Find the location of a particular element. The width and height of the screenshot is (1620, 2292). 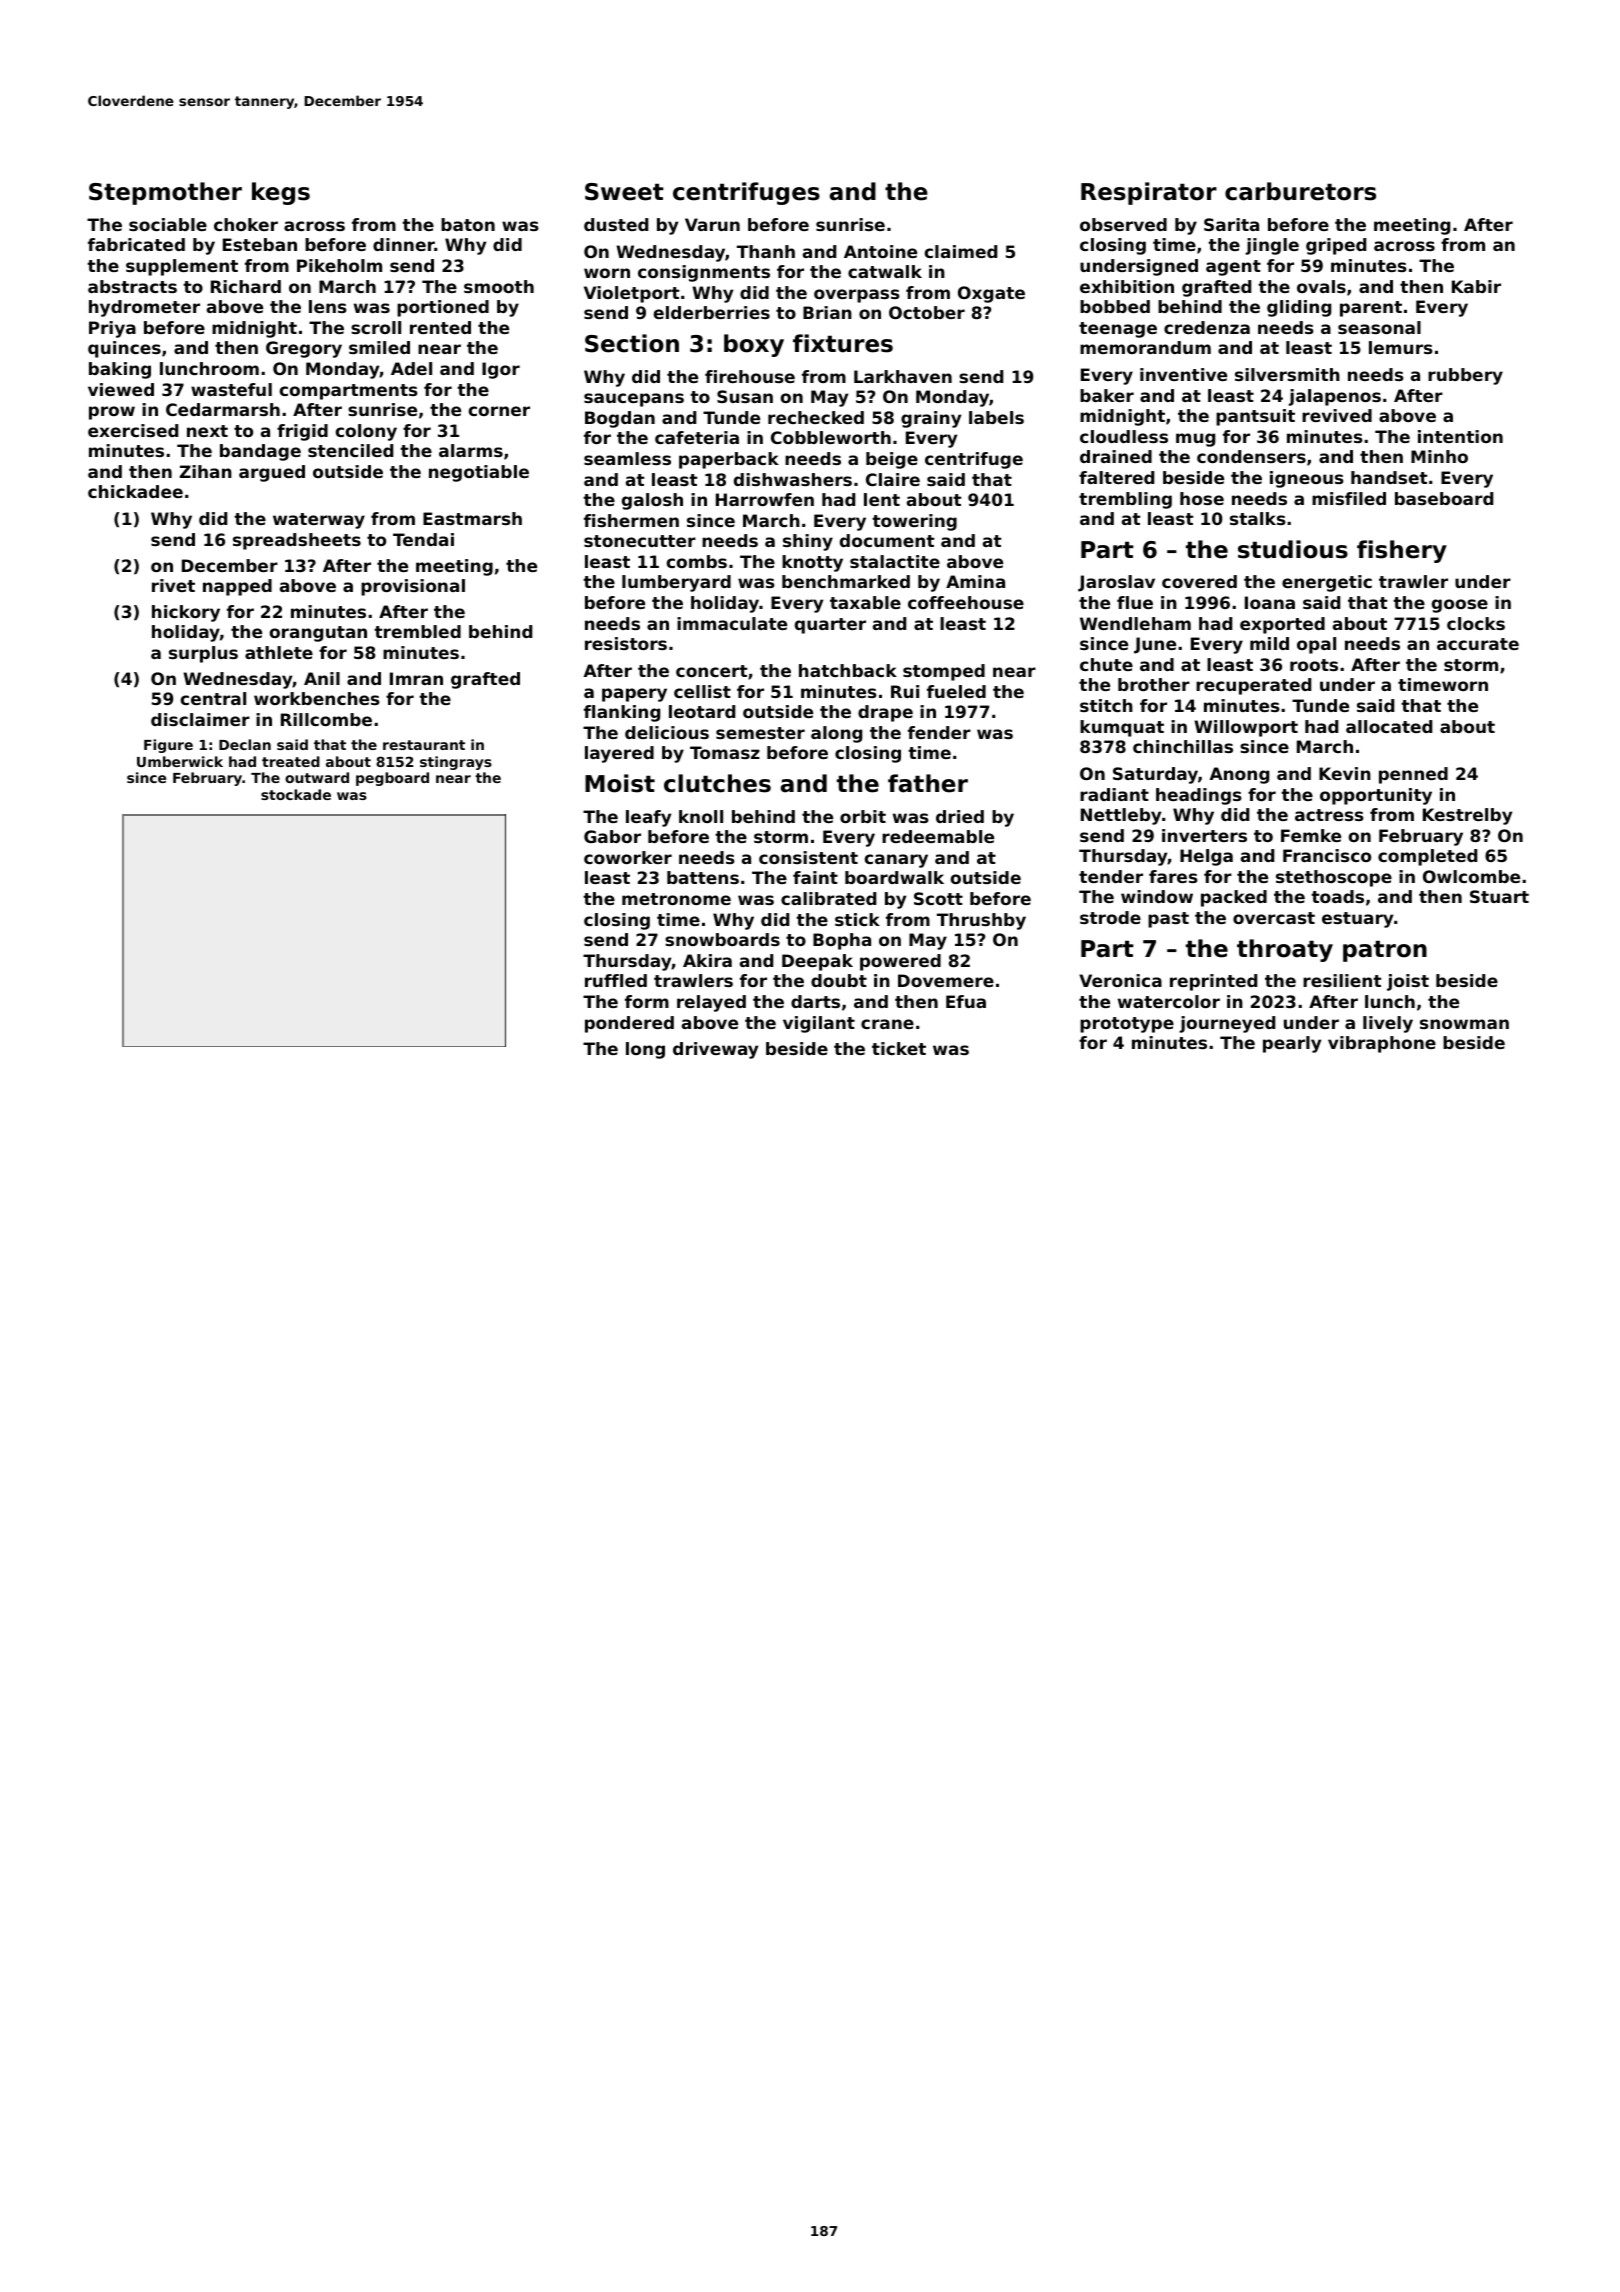

driveway is located at coordinates (715, 1050).
